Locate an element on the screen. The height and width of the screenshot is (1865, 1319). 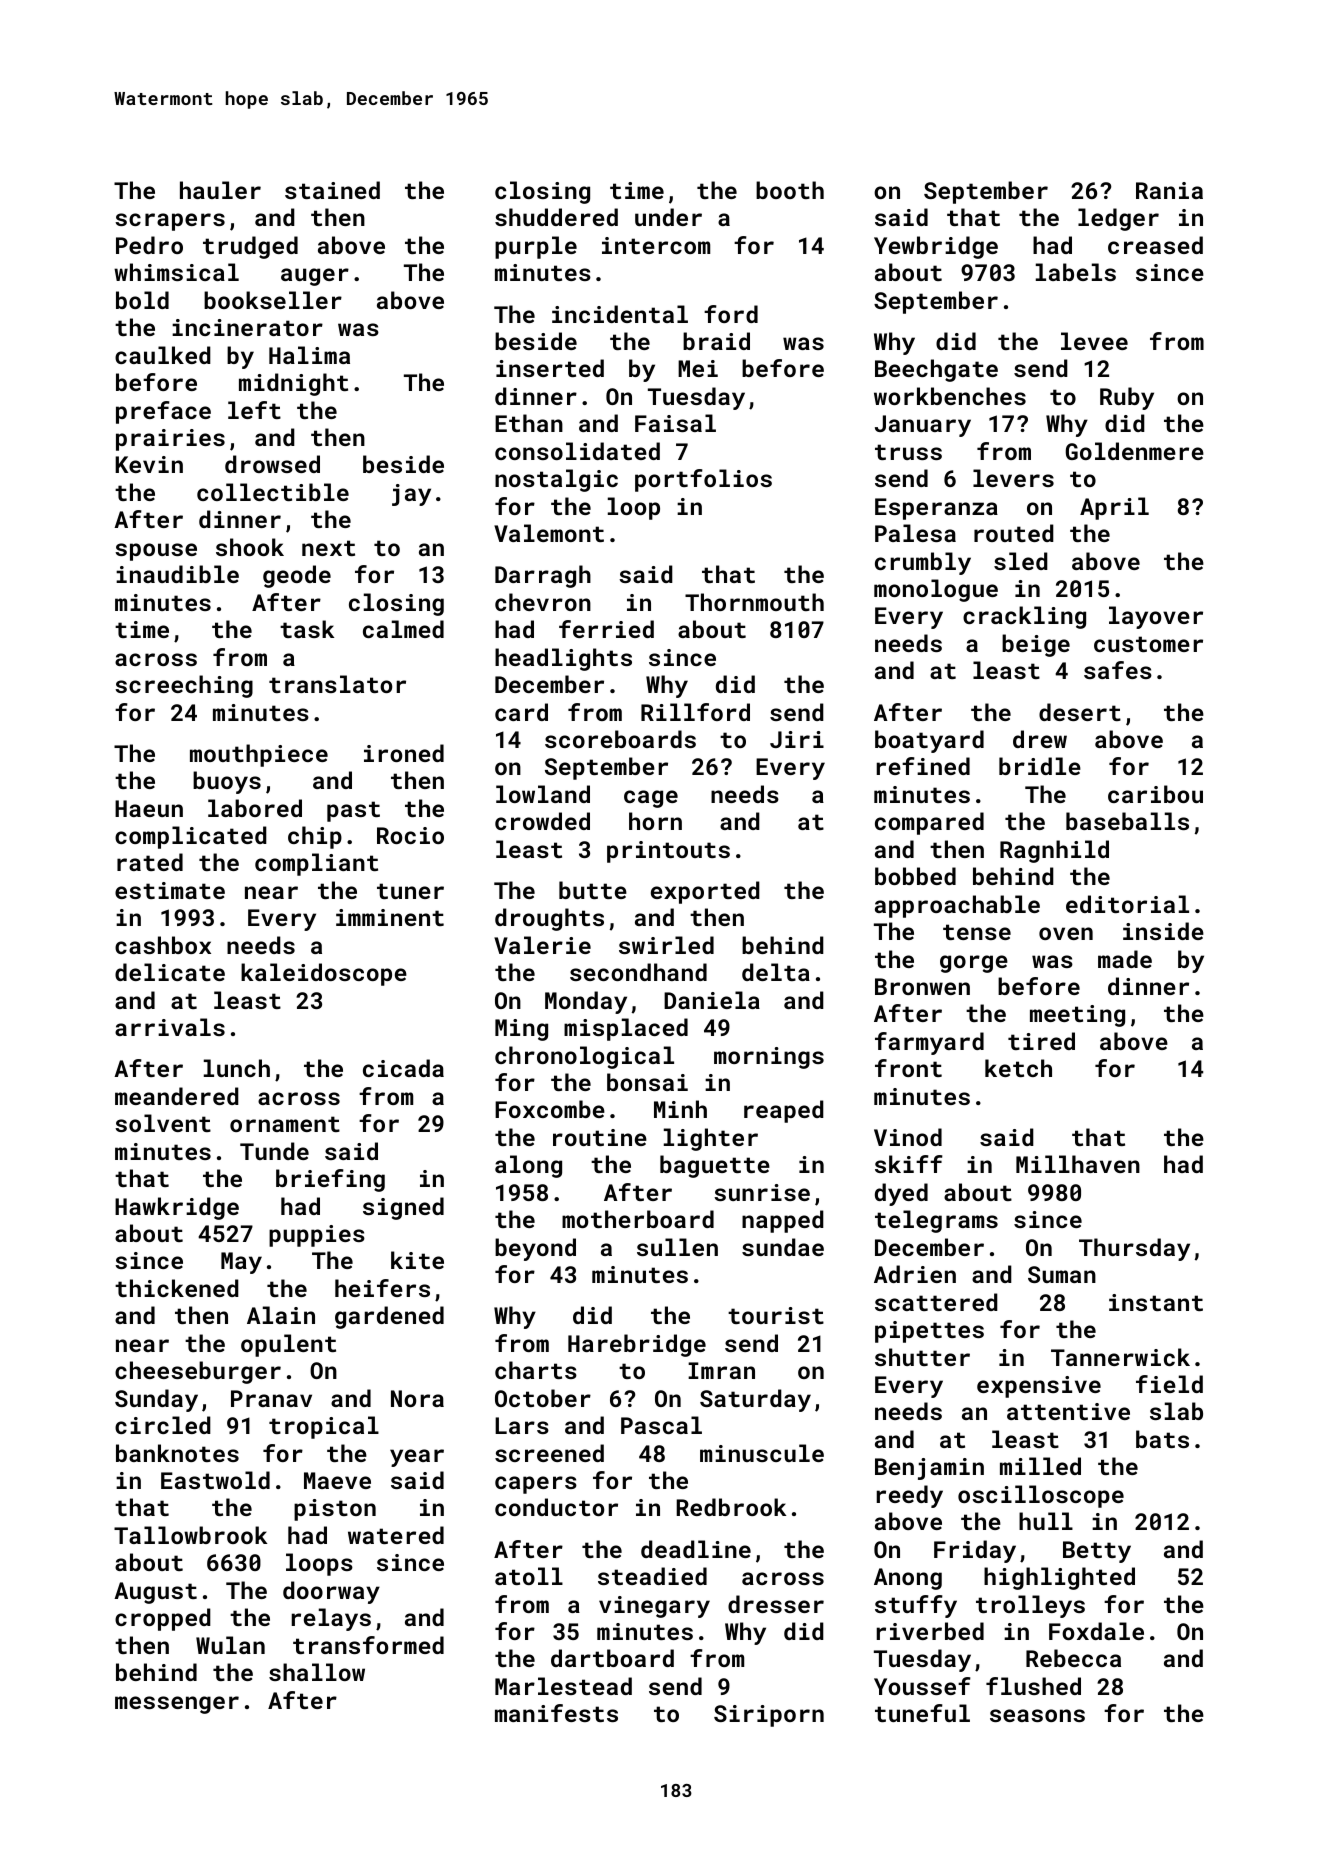
ferried is located at coordinates (606, 629).
